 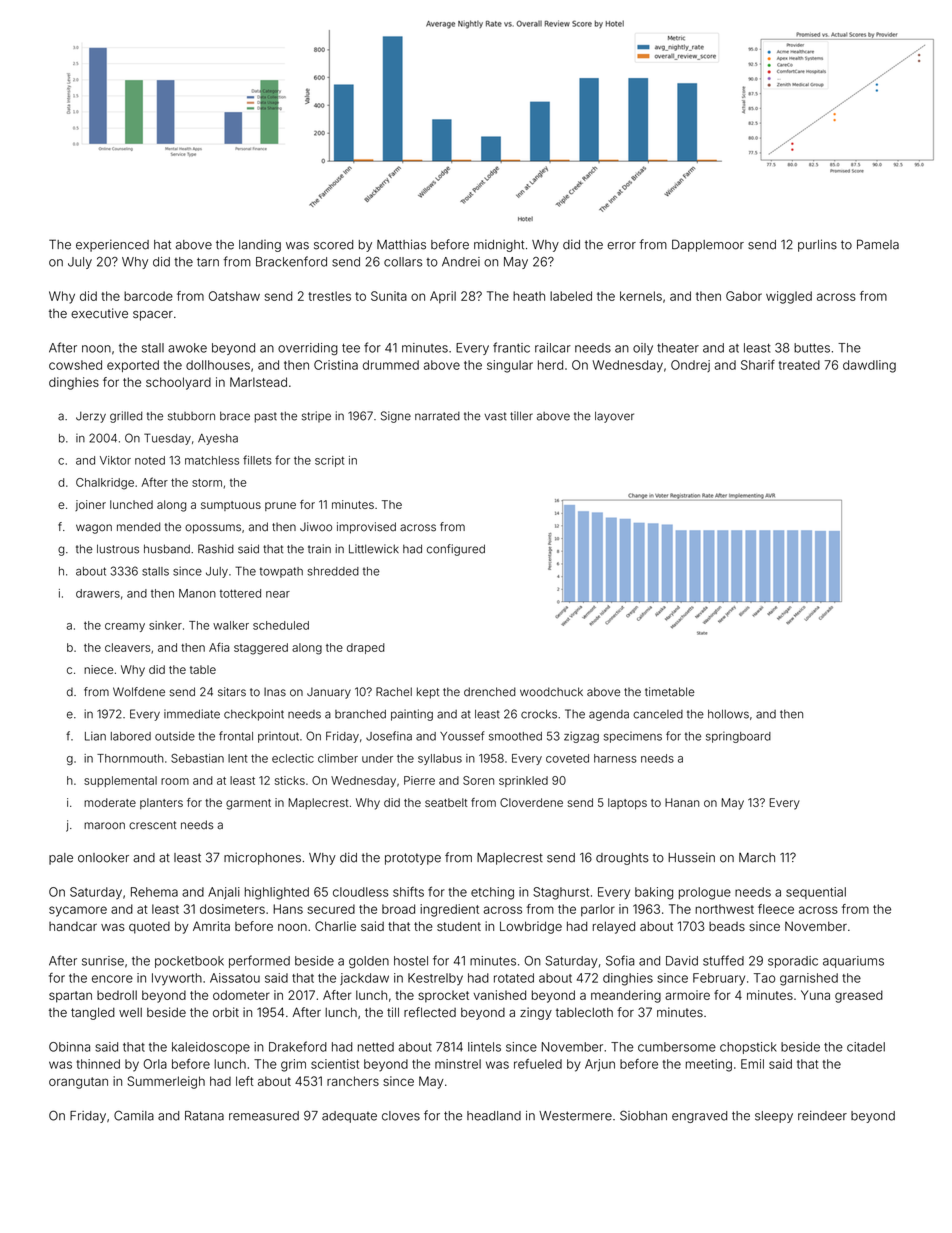 I want to click on Viktor, so click(x=115, y=460).
